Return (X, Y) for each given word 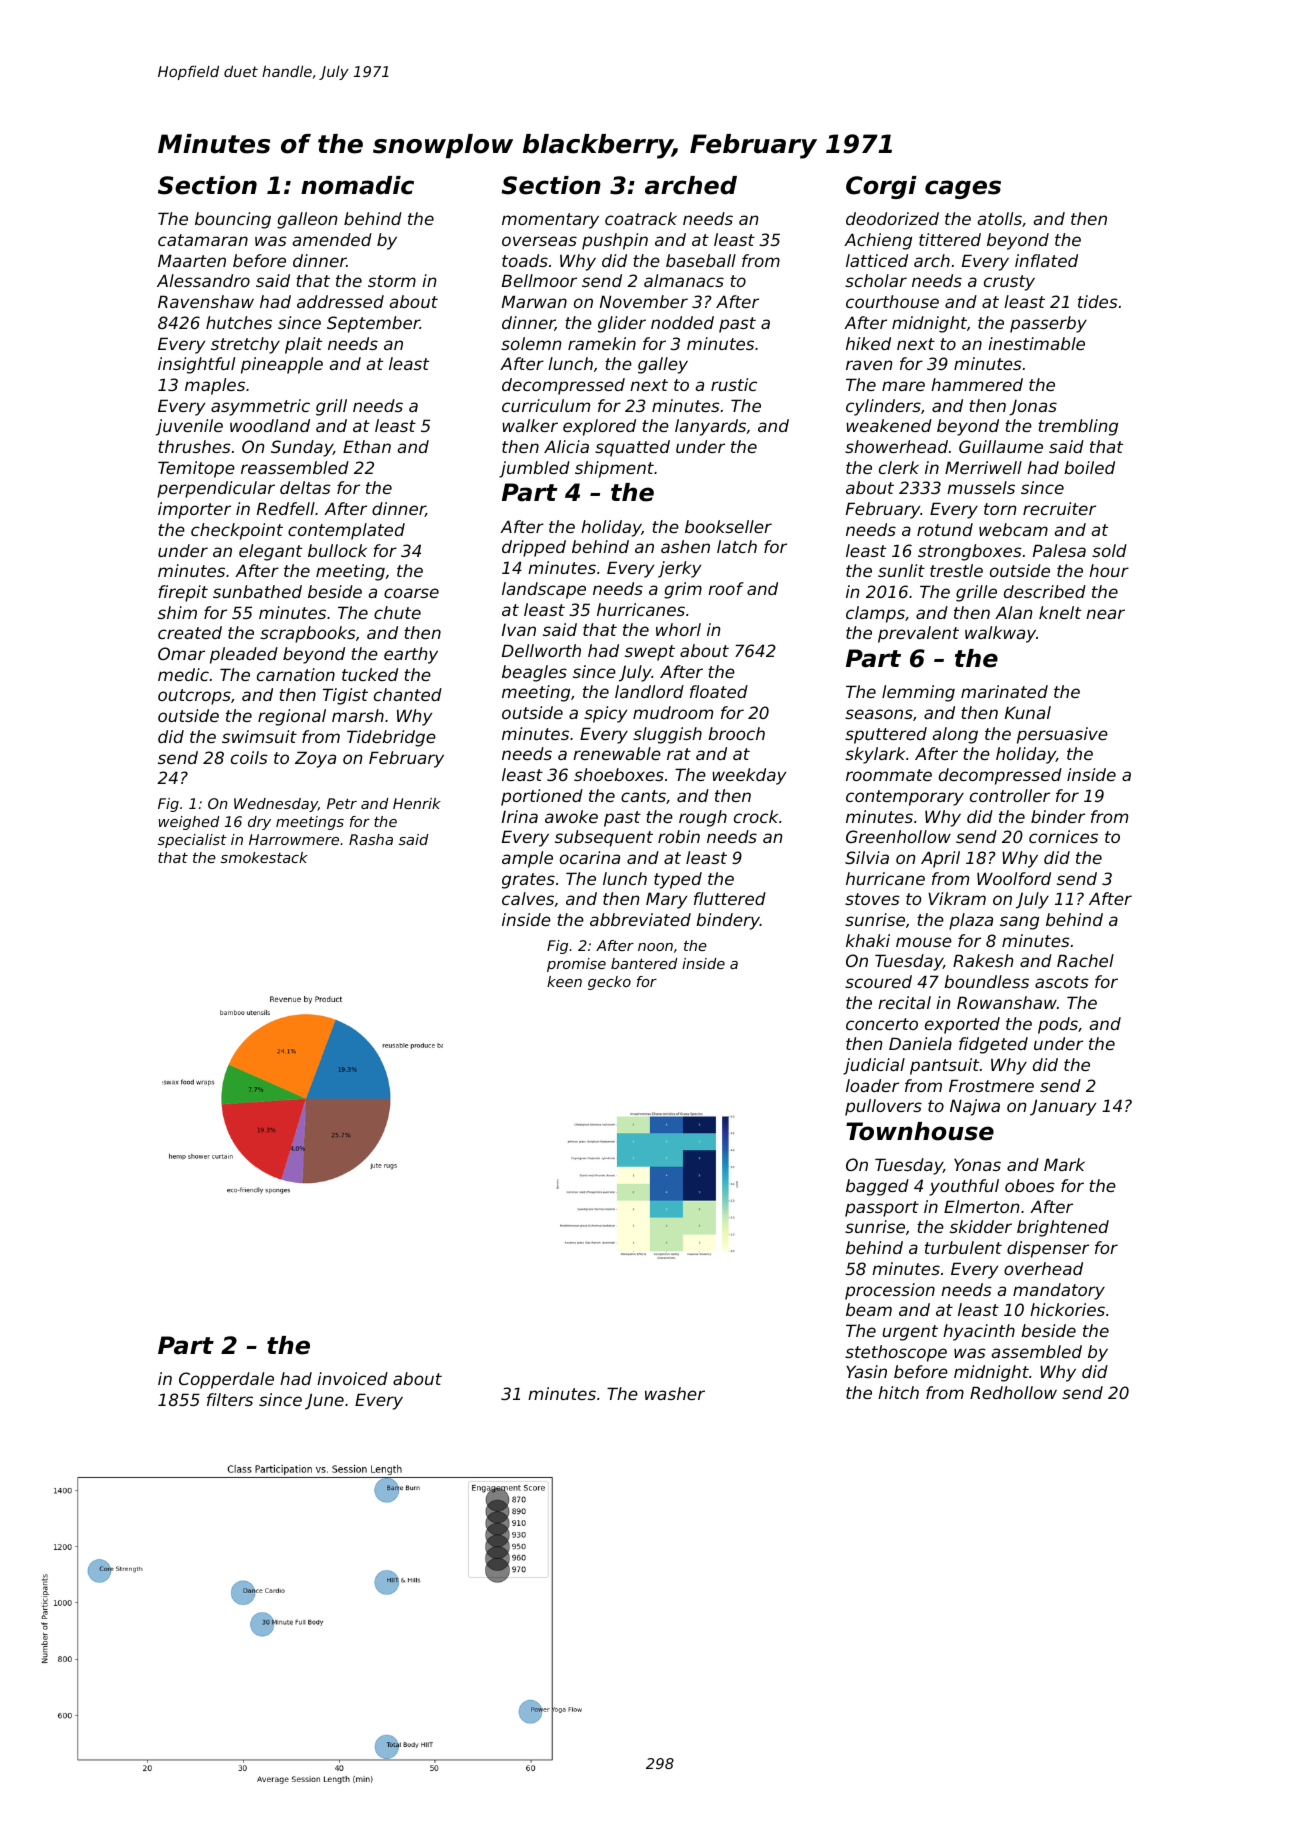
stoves (872, 899)
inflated (1046, 260)
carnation (296, 674)
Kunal (1028, 712)
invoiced (352, 1378)
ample (527, 859)
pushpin (615, 241)
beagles (534, 673)
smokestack (264, 857)
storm (392, 281)
